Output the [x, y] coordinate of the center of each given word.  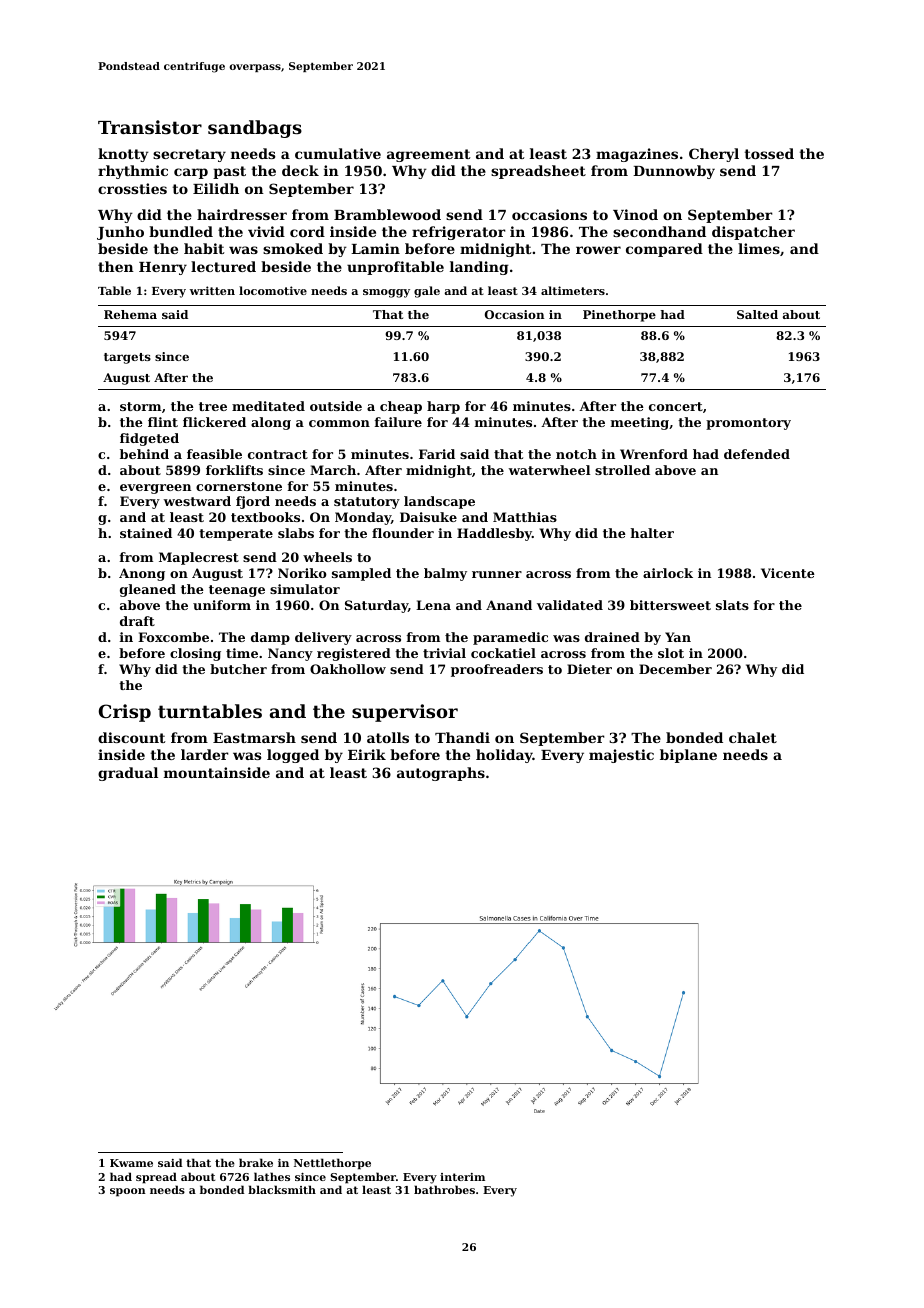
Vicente [788, 573]
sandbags [255, 129]
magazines [637, 155]
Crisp [125, 713]
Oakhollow [348, 669]
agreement [428, 155]
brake [256, 1162]
